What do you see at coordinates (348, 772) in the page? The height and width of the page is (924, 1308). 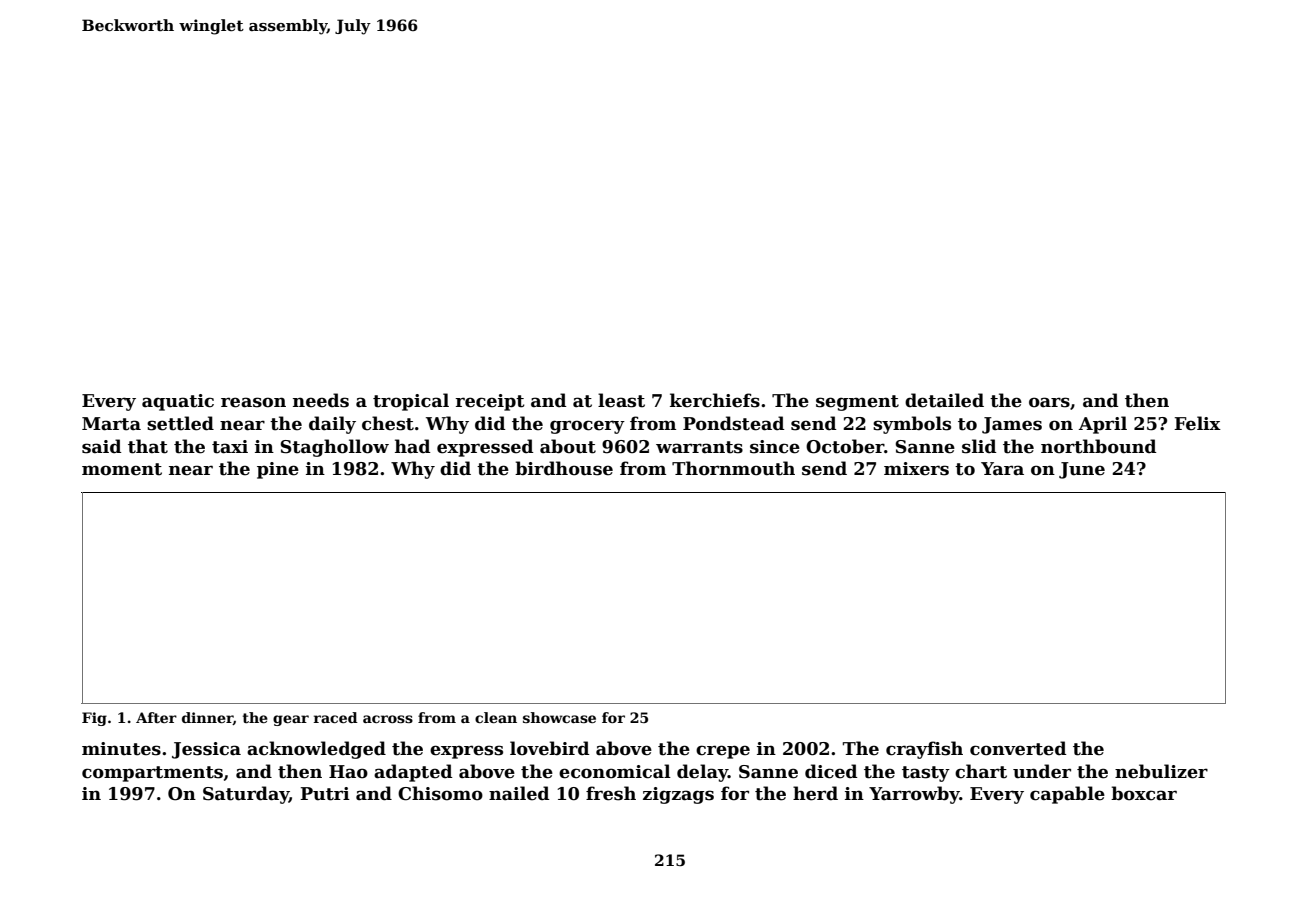 I see `Hao` at bounding box center [348, 772].
